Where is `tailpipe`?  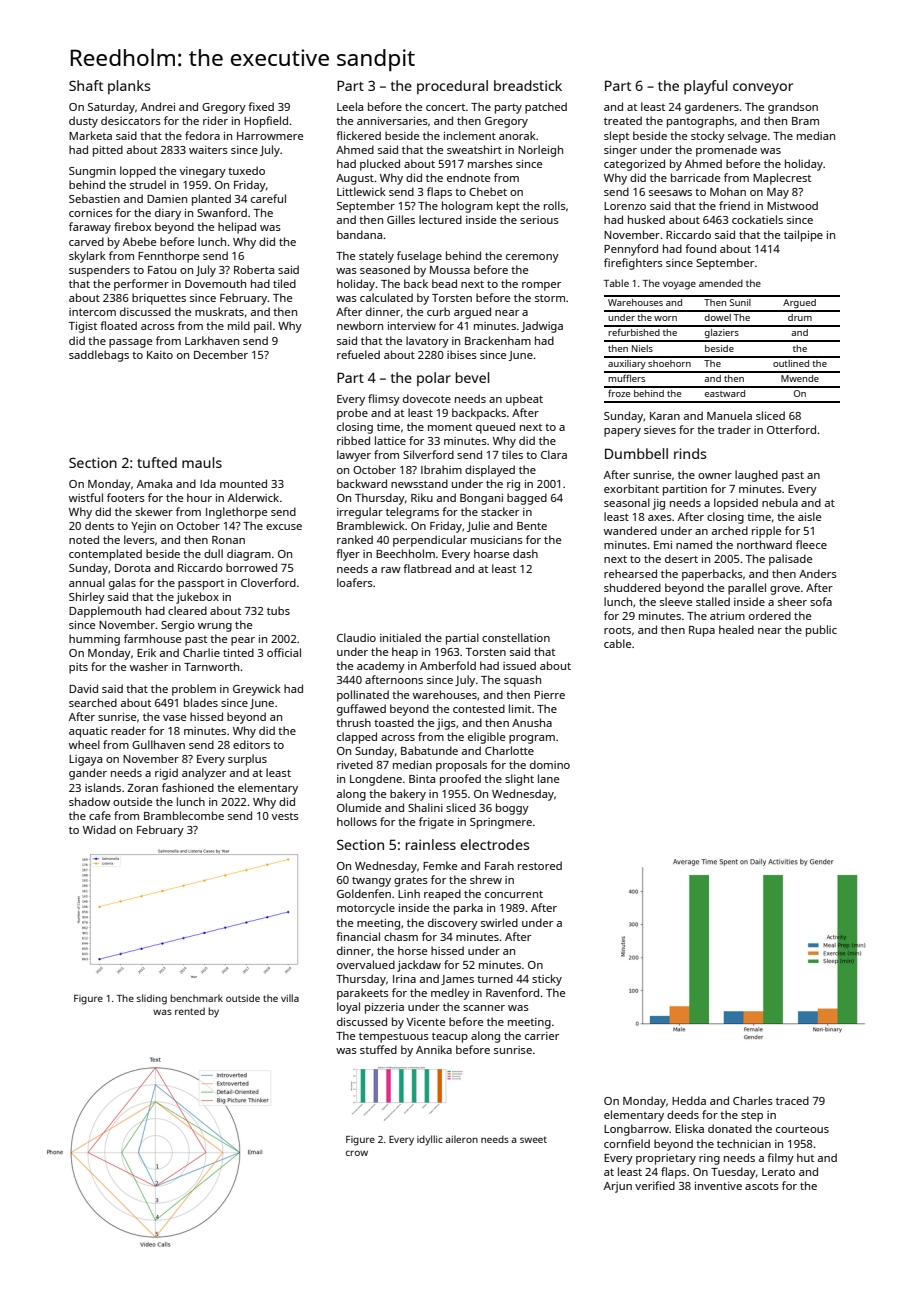
tailpipe is located at coordinates (803, 236).
